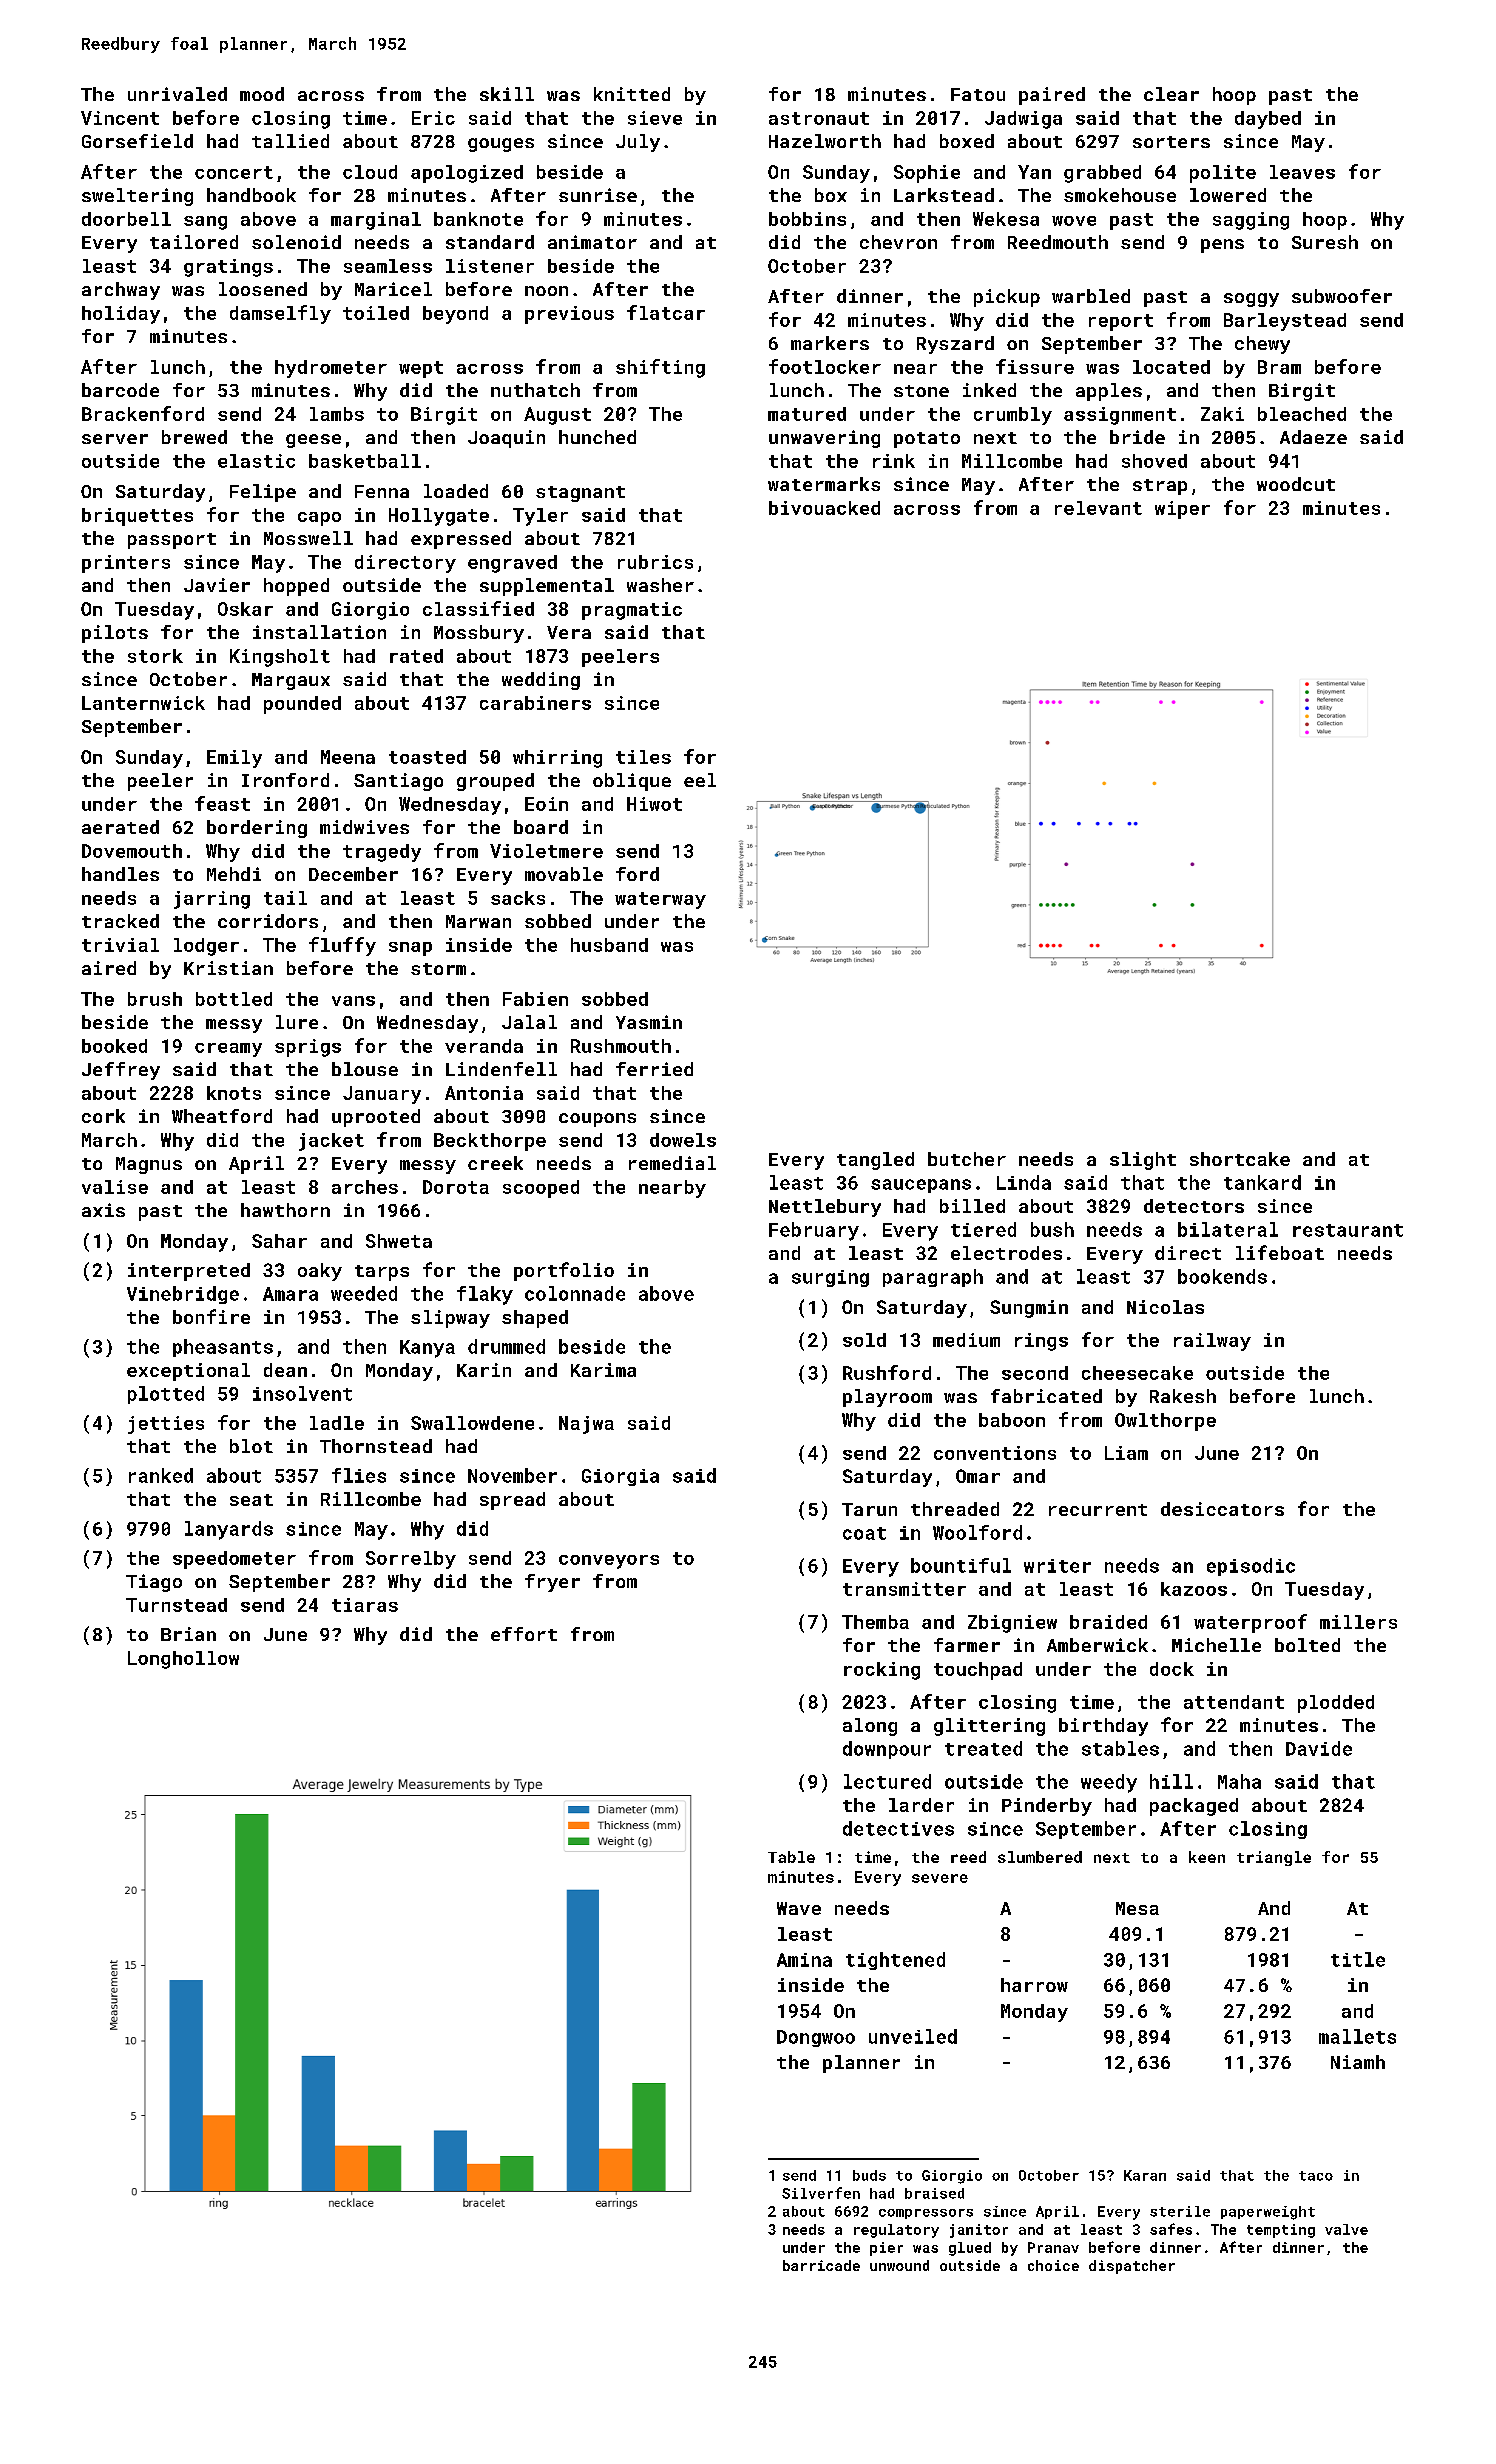  Describe the element at coordinates (821, 2193) in the page. I see `Silverfen` at that location.
